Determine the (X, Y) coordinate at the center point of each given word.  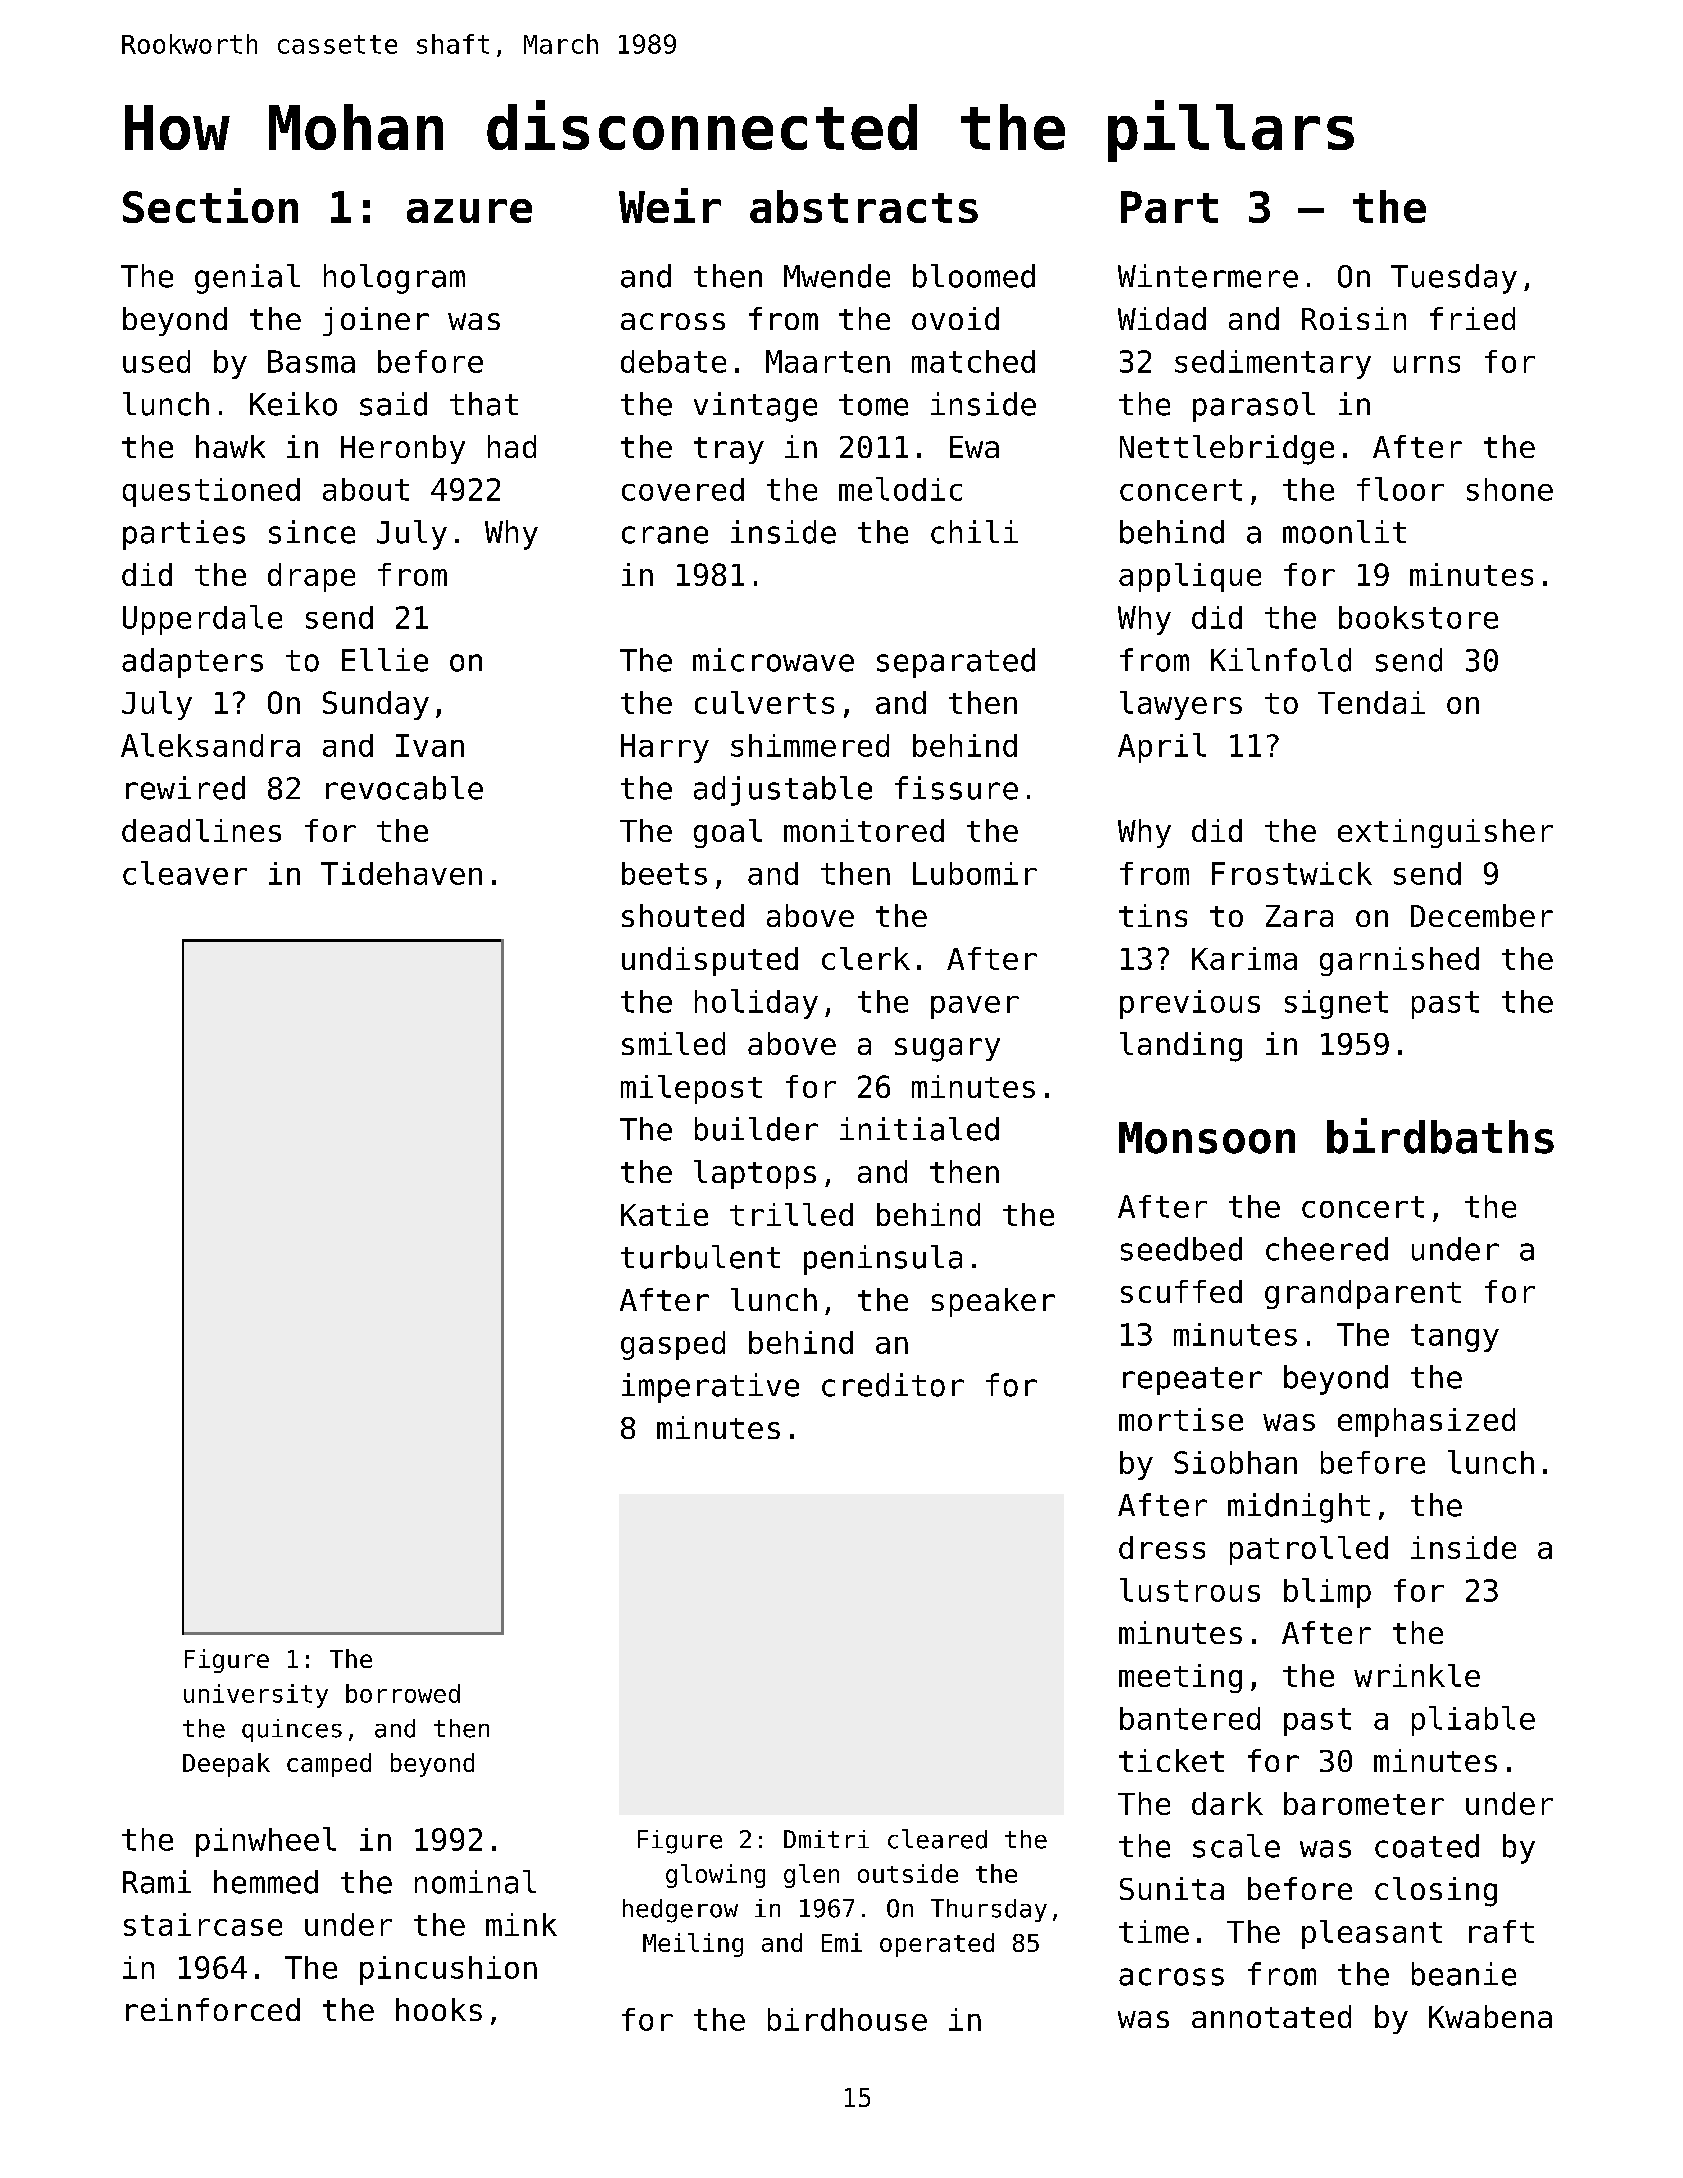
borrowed (403, 1693)
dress (1162, 1547)
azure (469, 211)
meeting (1180, 1678)
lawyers (1181, 705)
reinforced (213, 2009)
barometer (1364, 1803)
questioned (211, 492)
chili (974, 532)
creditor (893, 1385)
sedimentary (1273, 364)
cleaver (185, 873)
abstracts (864, 206)
